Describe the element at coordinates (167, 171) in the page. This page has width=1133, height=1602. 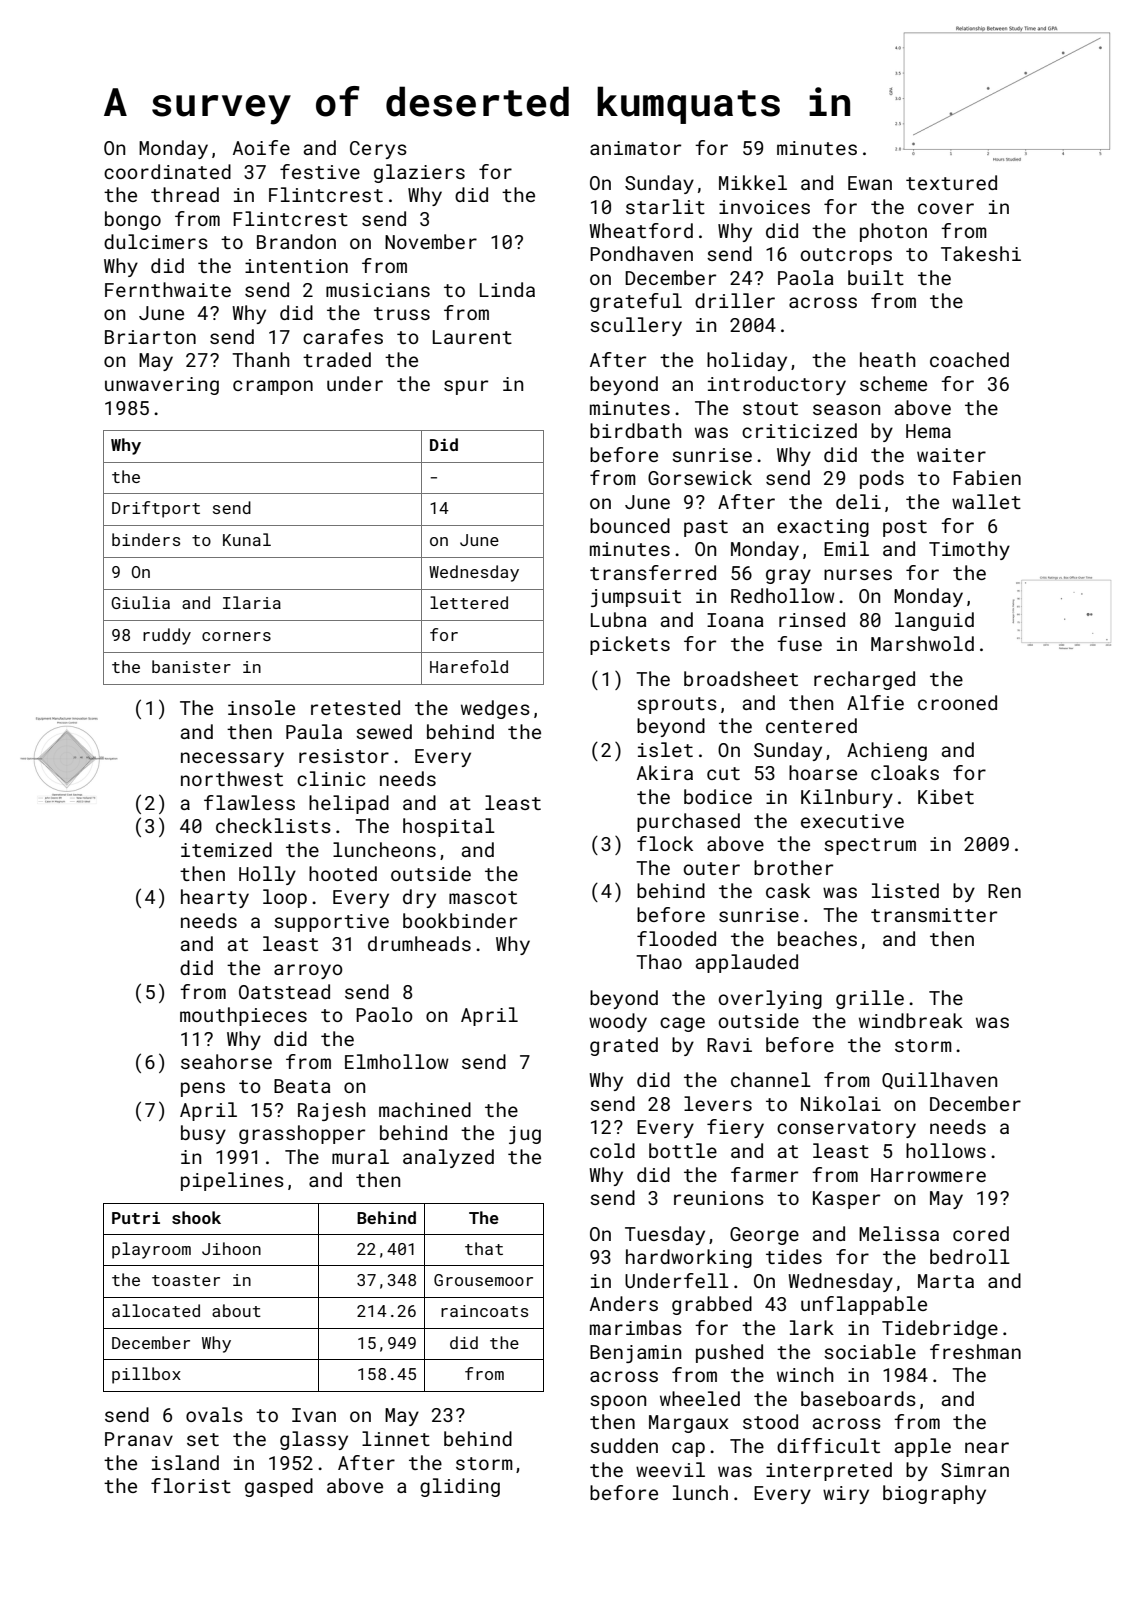
I see `coordinated` at that location.
